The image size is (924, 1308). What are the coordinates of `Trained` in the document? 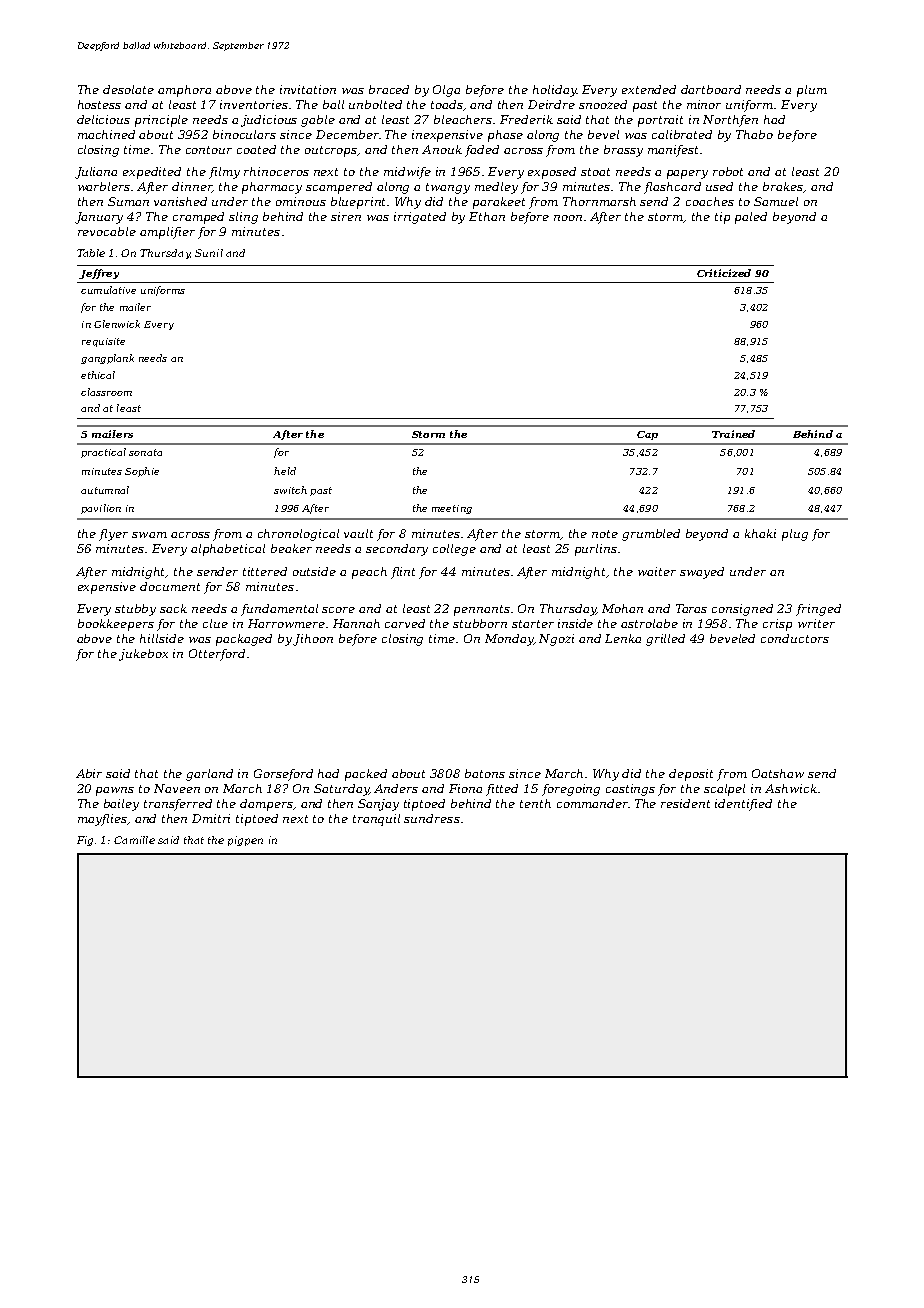 It's located at (733, 434).
